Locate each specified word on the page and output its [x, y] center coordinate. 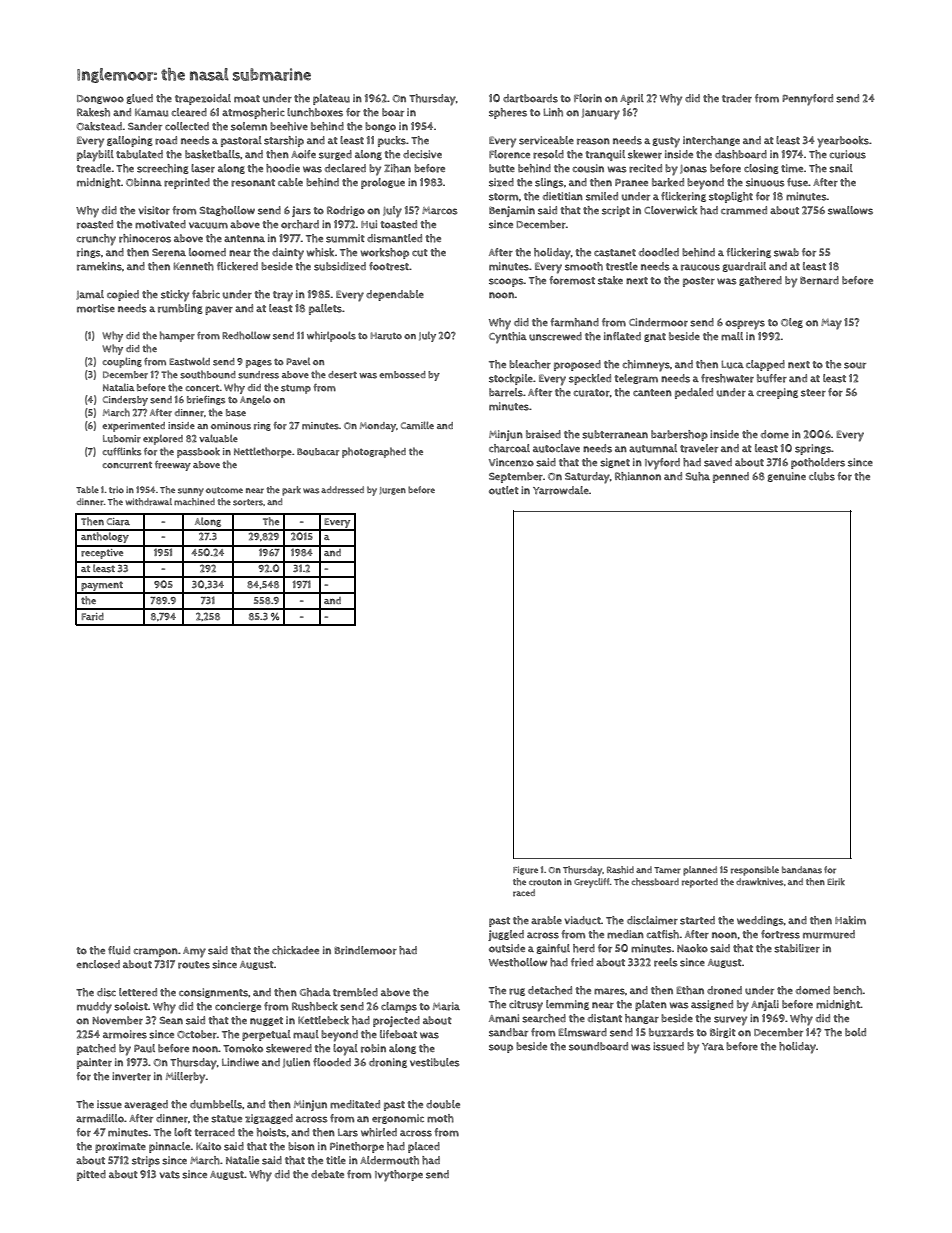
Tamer [667, 870]
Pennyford [807, 100]
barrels [506, 392]
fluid [119, 950]
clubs [822, 476]
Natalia [118, 387]
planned [700, 871]
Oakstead [99, 126]
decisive [422, 154]
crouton [545, 882]
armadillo [100, 1118]
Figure [525, 870]
